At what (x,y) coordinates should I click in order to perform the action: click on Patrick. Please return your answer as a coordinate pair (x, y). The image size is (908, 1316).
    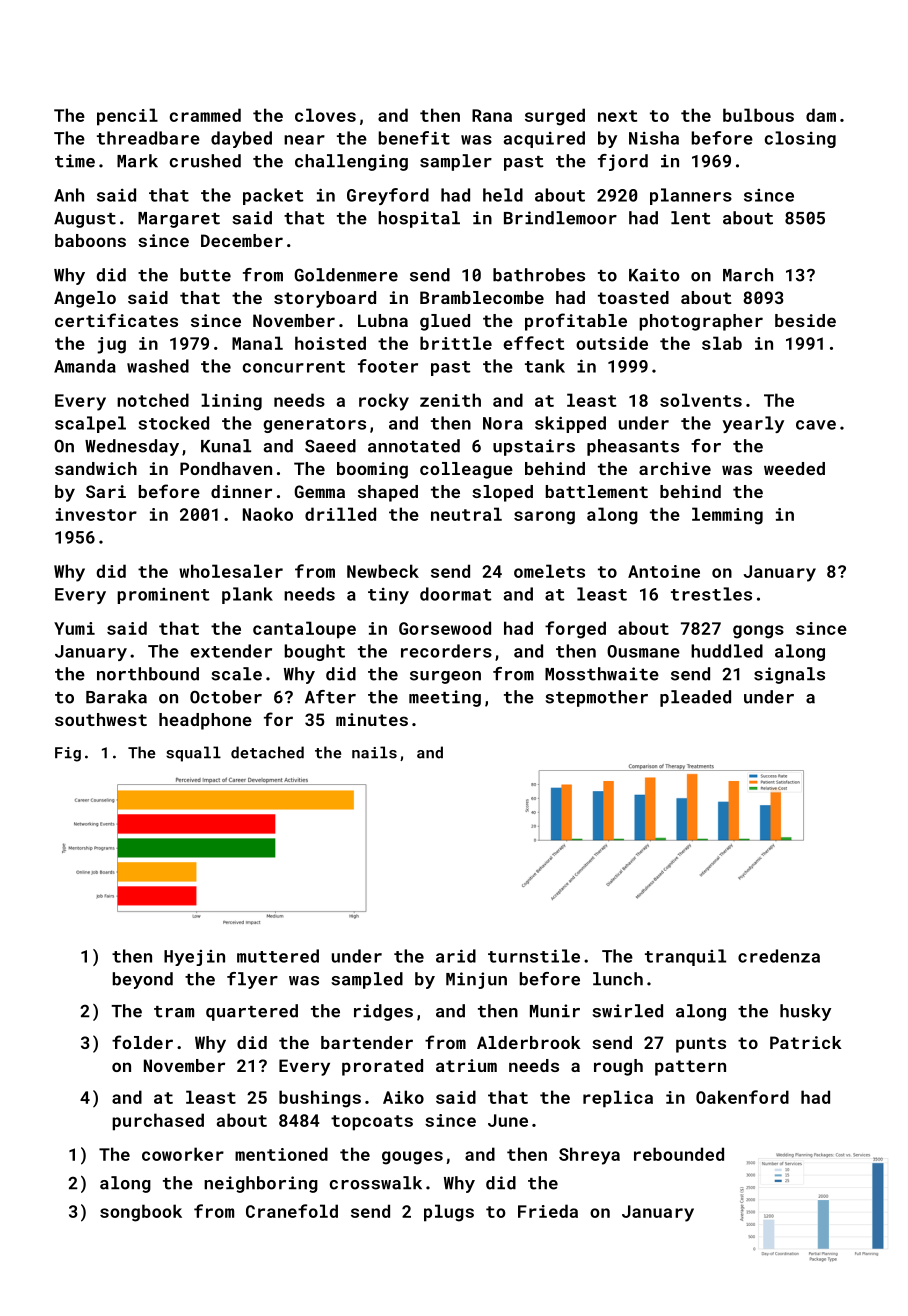
    Looking at the image, I should click on (806, 1042).
